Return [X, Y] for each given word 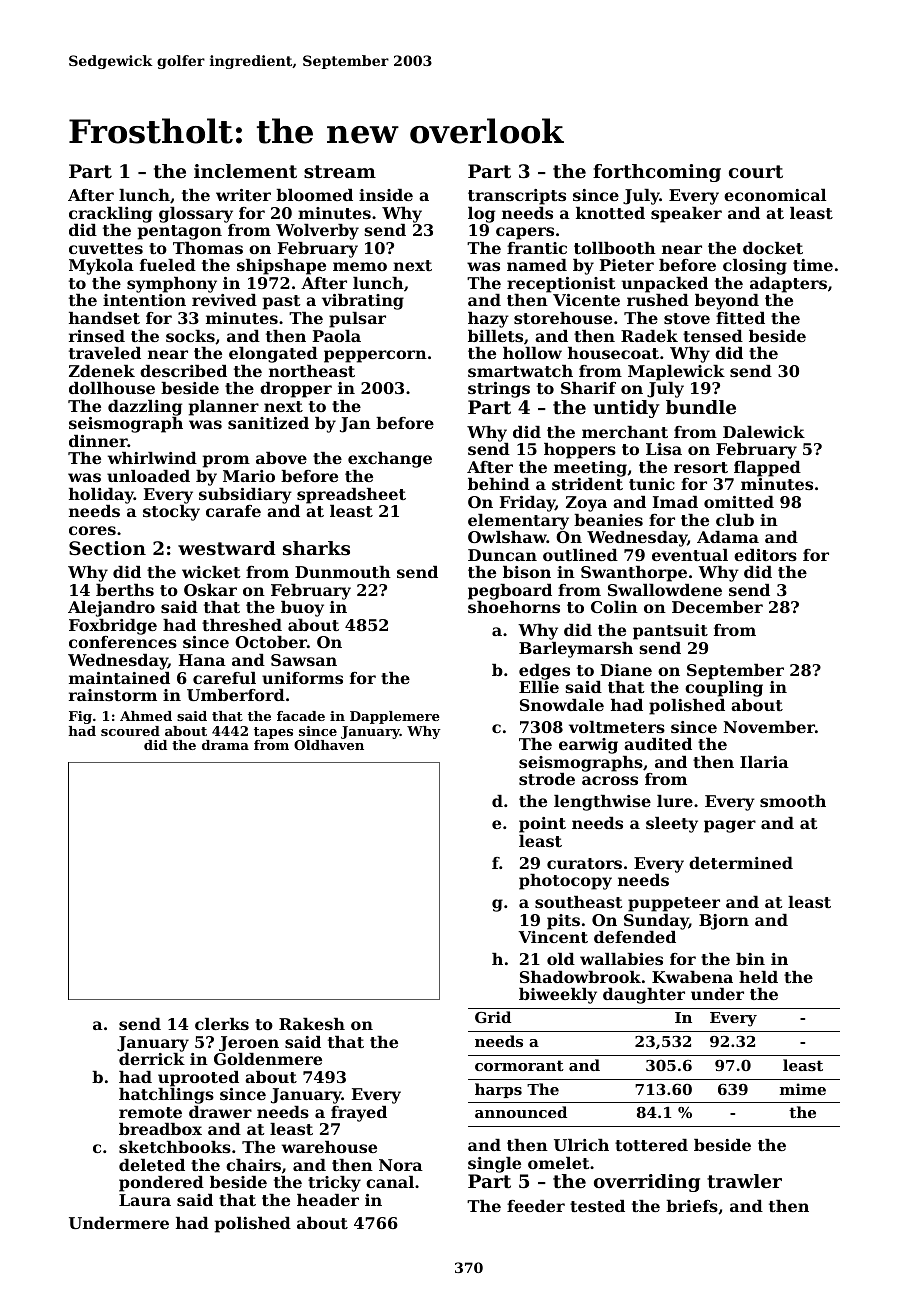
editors [765, 555]
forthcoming [657, 173]
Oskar [210, 590]
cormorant [519, 1065]
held [758, 977]
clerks [222, 1024]
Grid [493, 1017]
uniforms [302, 678]
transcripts [517, 197]
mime [803, 1089]
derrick [152, 1059]
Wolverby [317, 232]
